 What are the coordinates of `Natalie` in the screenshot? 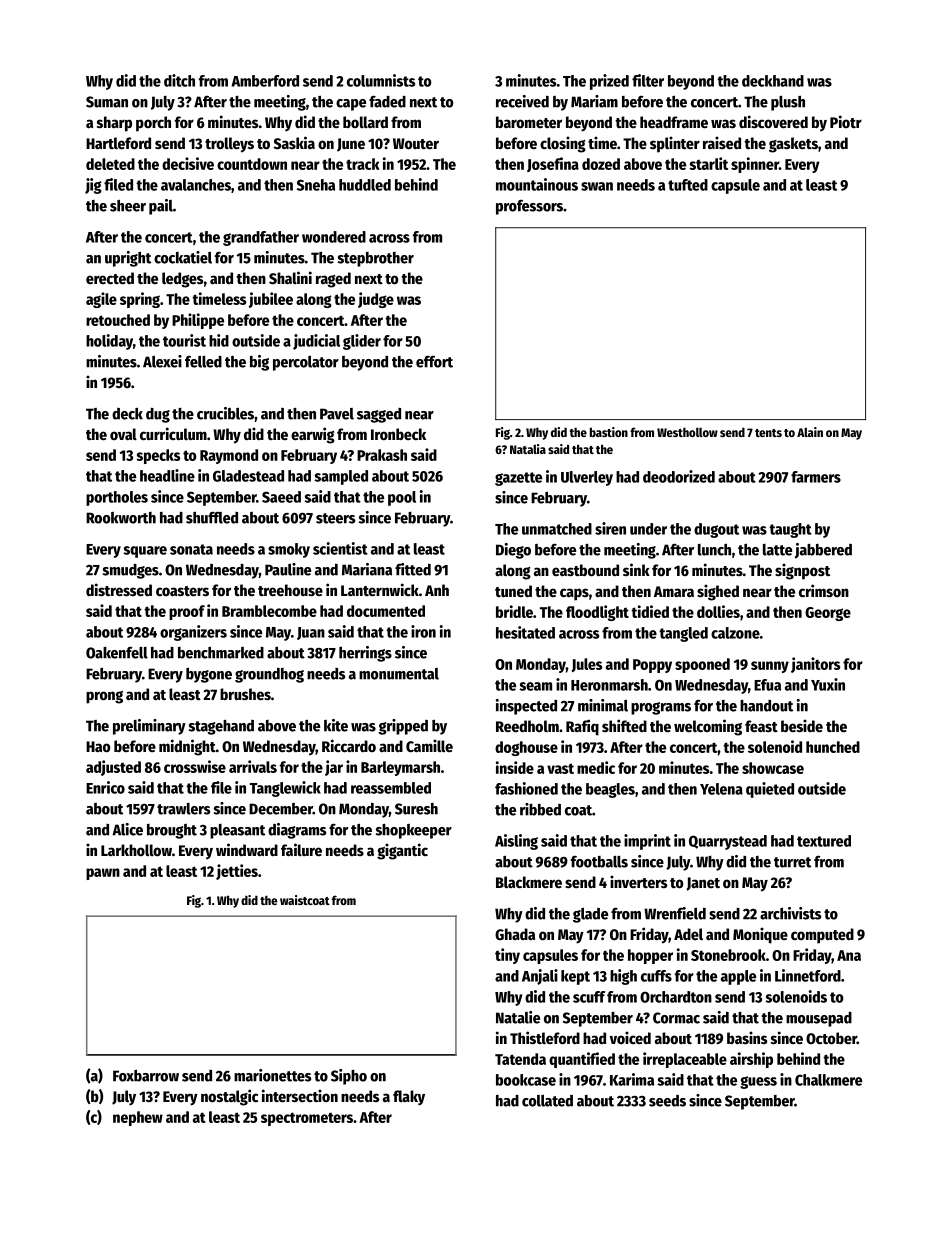 It's located at (518, 1017).
